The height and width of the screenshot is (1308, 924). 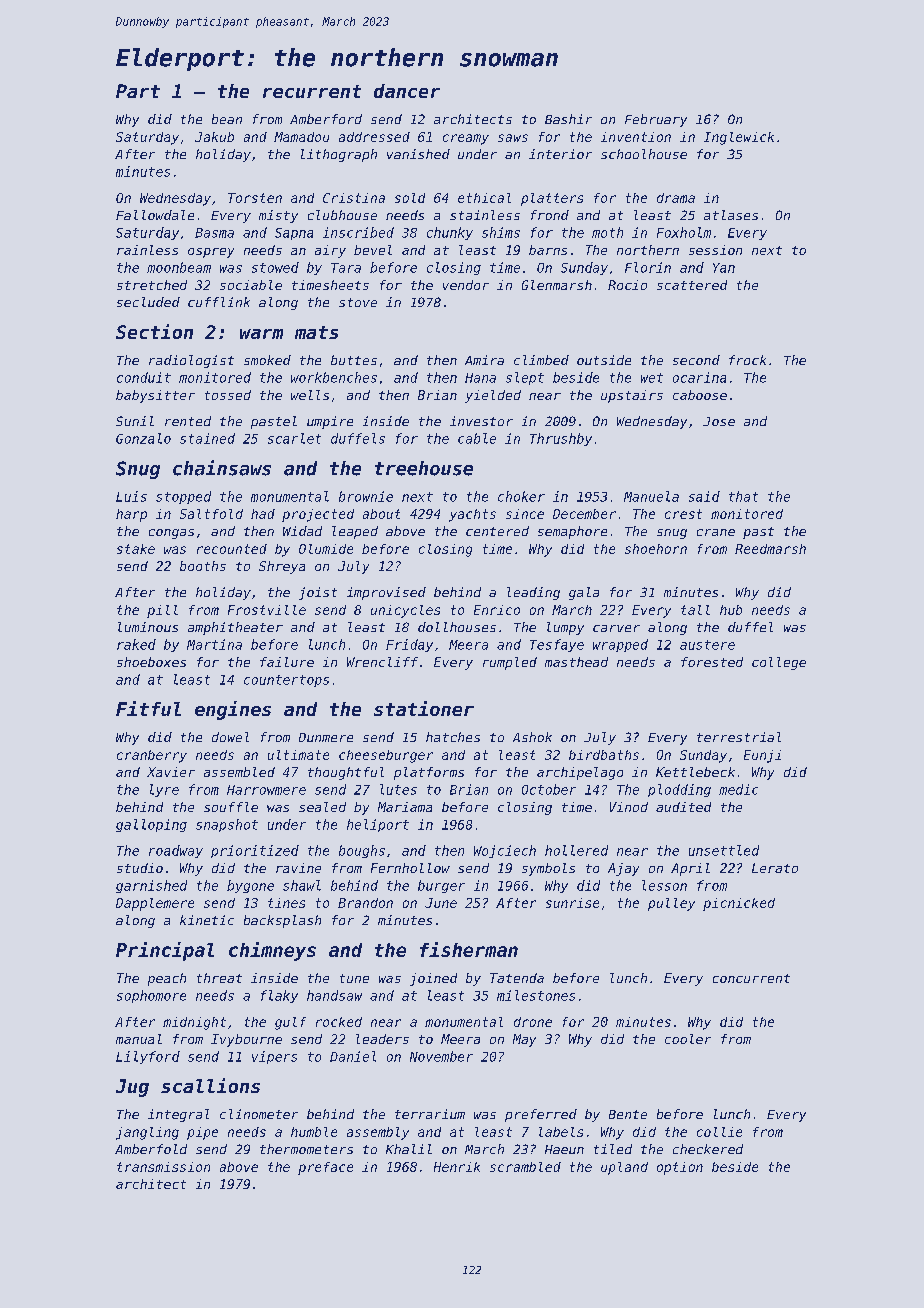 I want to click on midnight, so click(x=194, y=1023).
